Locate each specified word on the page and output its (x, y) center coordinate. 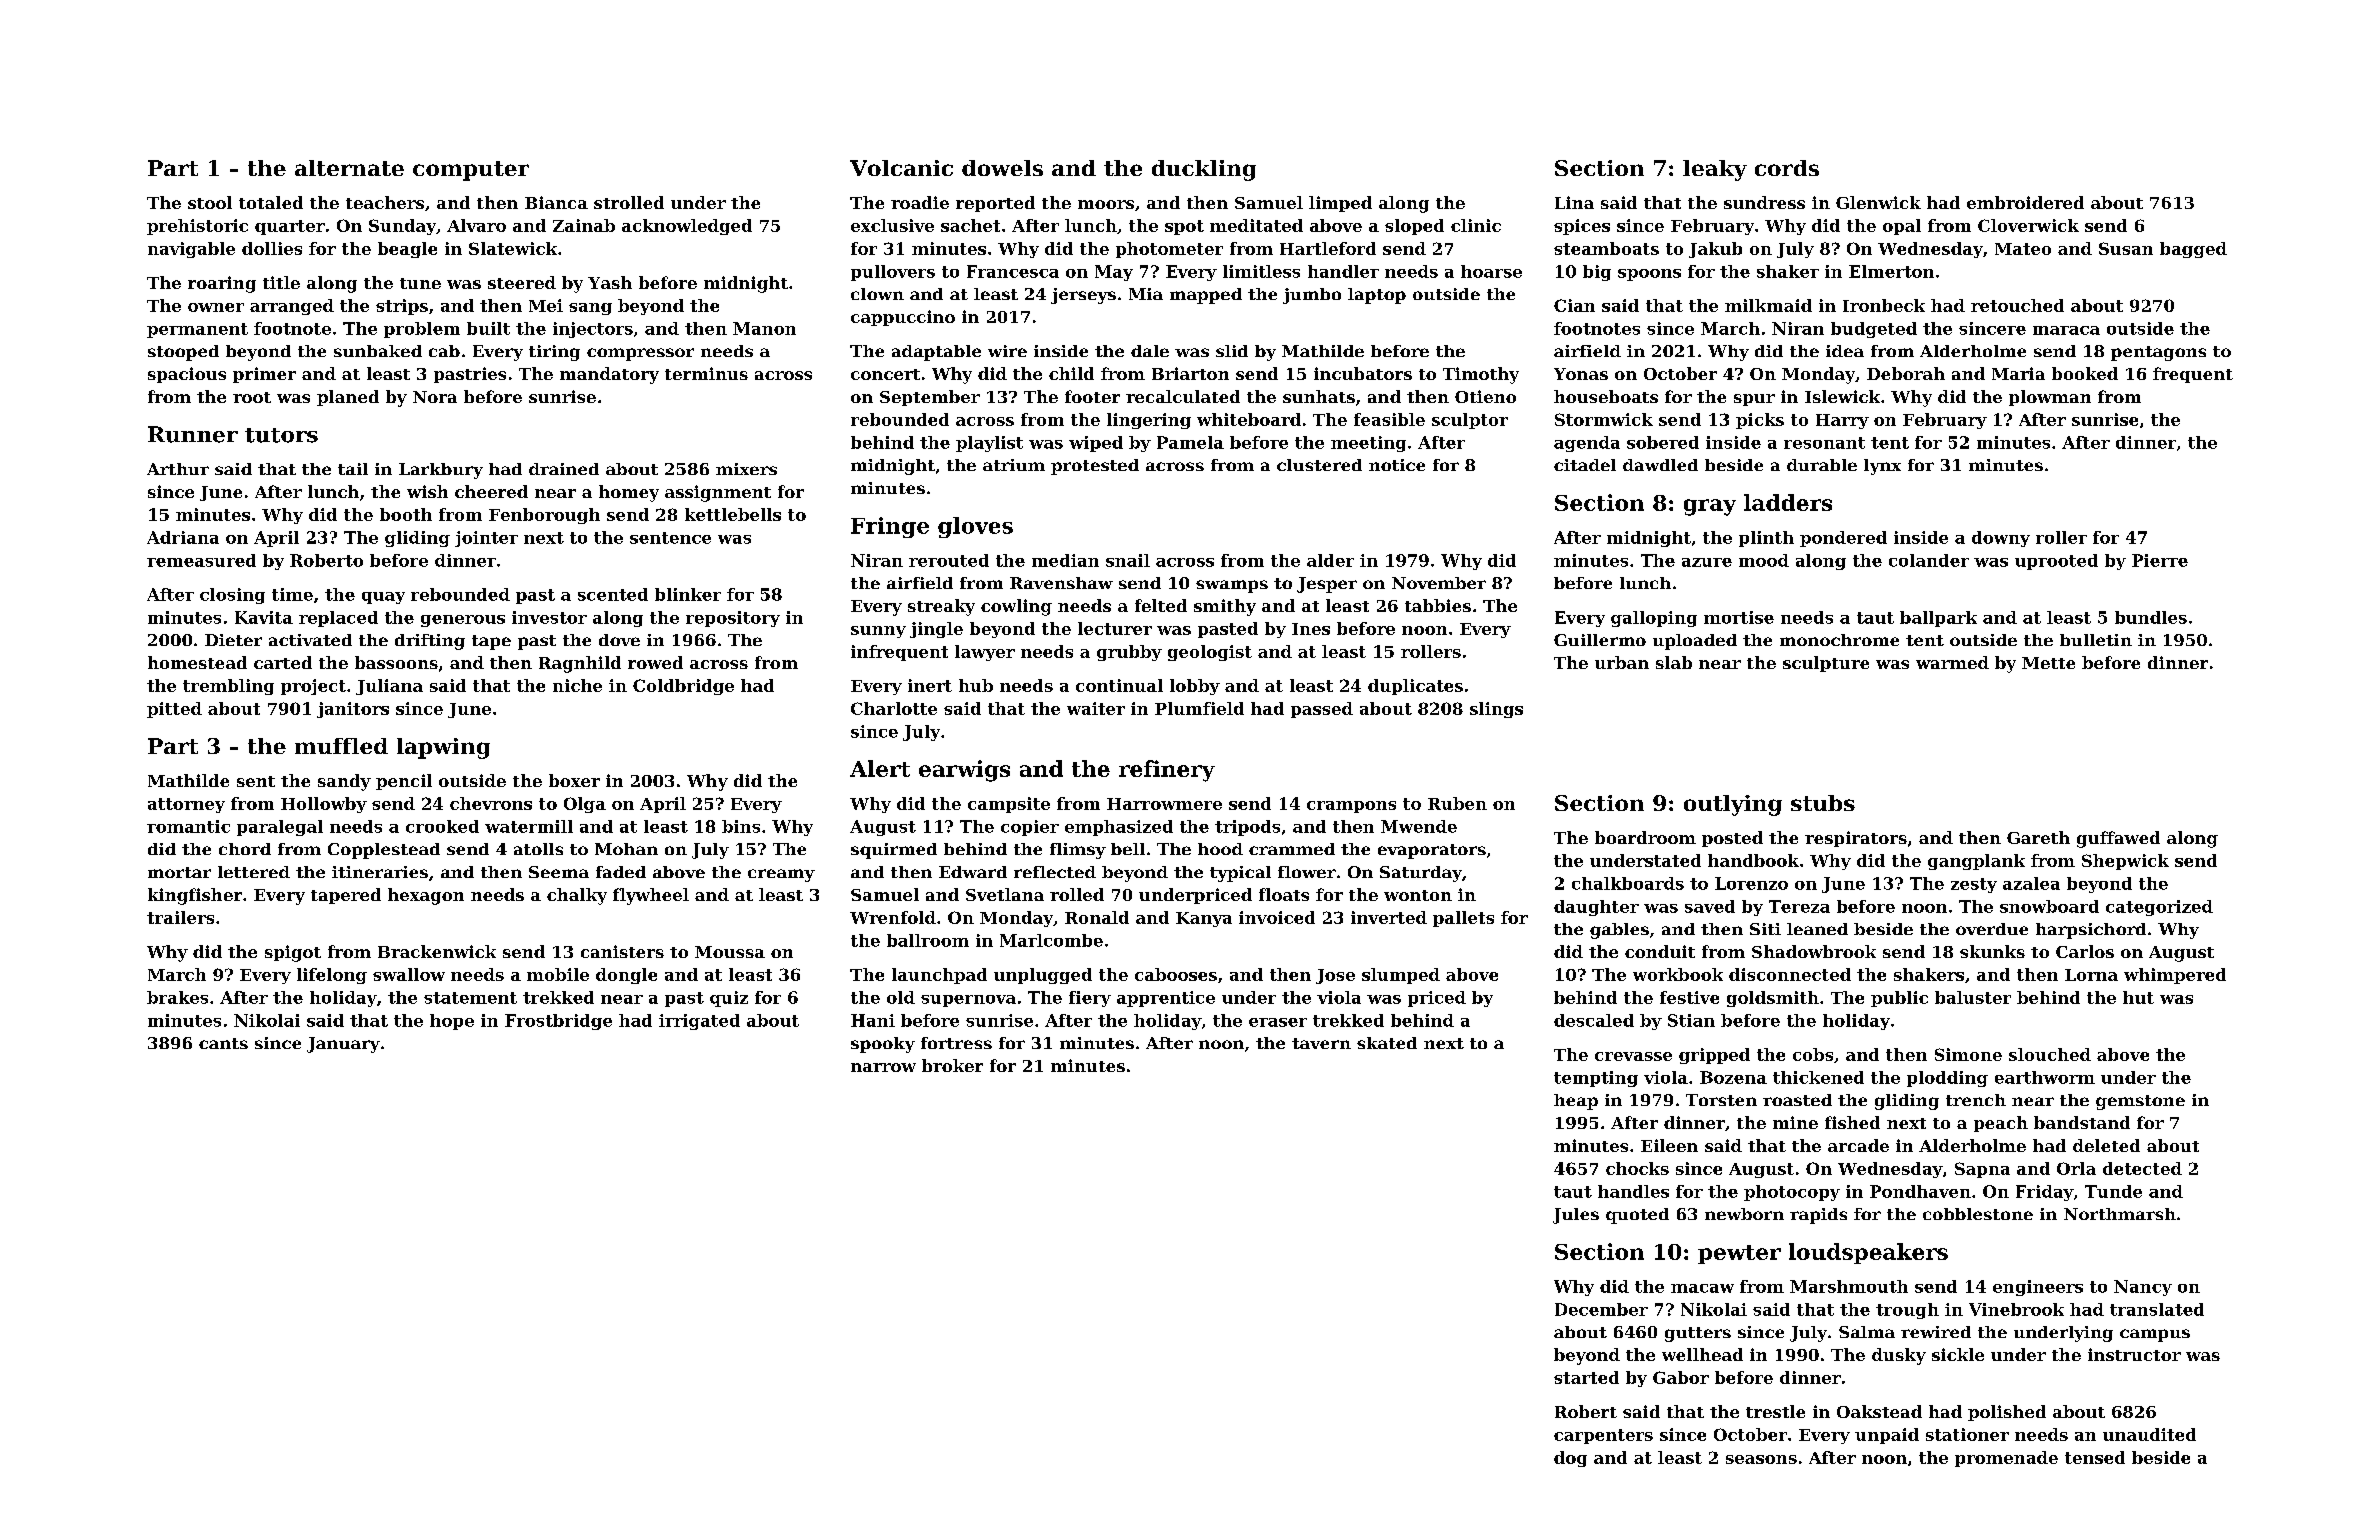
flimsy (1078, 851)
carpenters (1603, 1436)
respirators (1856, 839)
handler (1343, 271)
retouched (2017, 305)
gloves (975, 527)
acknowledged (687, 227)
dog (1570, 1459)
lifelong (332, 976)
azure (1707, 562)
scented (613, 594)
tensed (2095, 1457)
